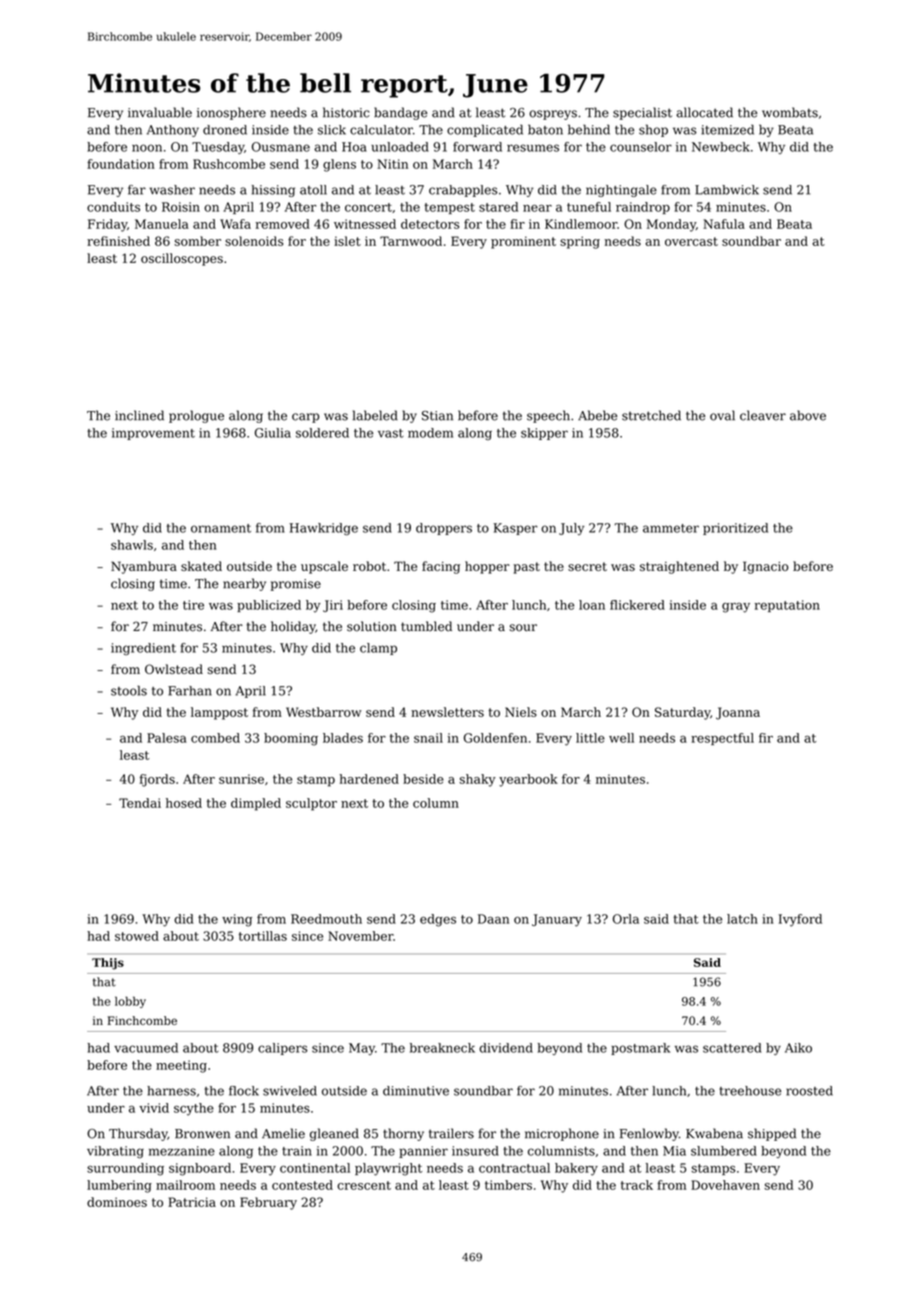 The height and width of the screenshot is (1308, 924). I want to click on July, so click(571, 529).
